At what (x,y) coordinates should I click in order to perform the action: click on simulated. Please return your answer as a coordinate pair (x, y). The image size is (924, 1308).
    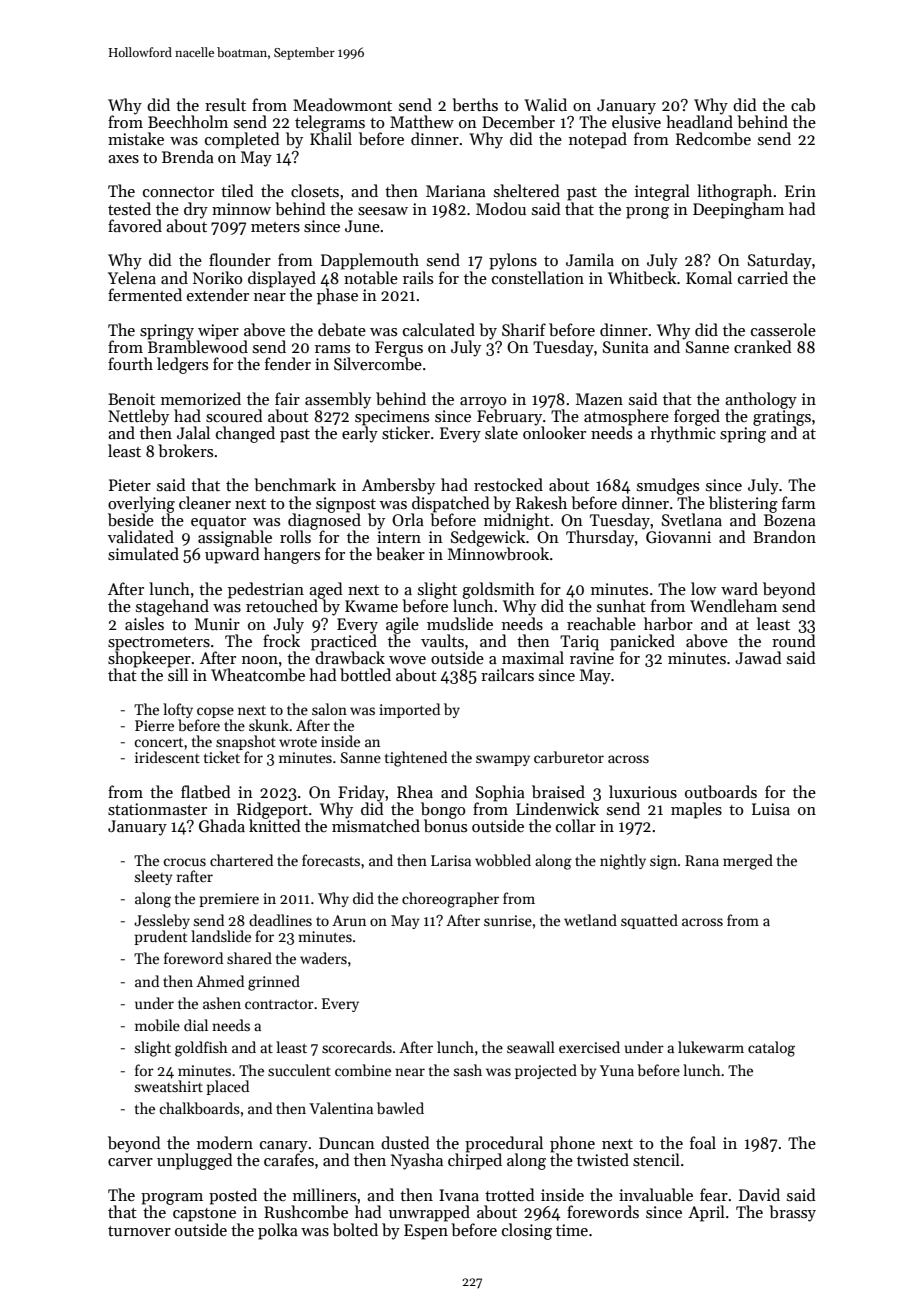
    Looking at the image, I should click on (143, 554).
